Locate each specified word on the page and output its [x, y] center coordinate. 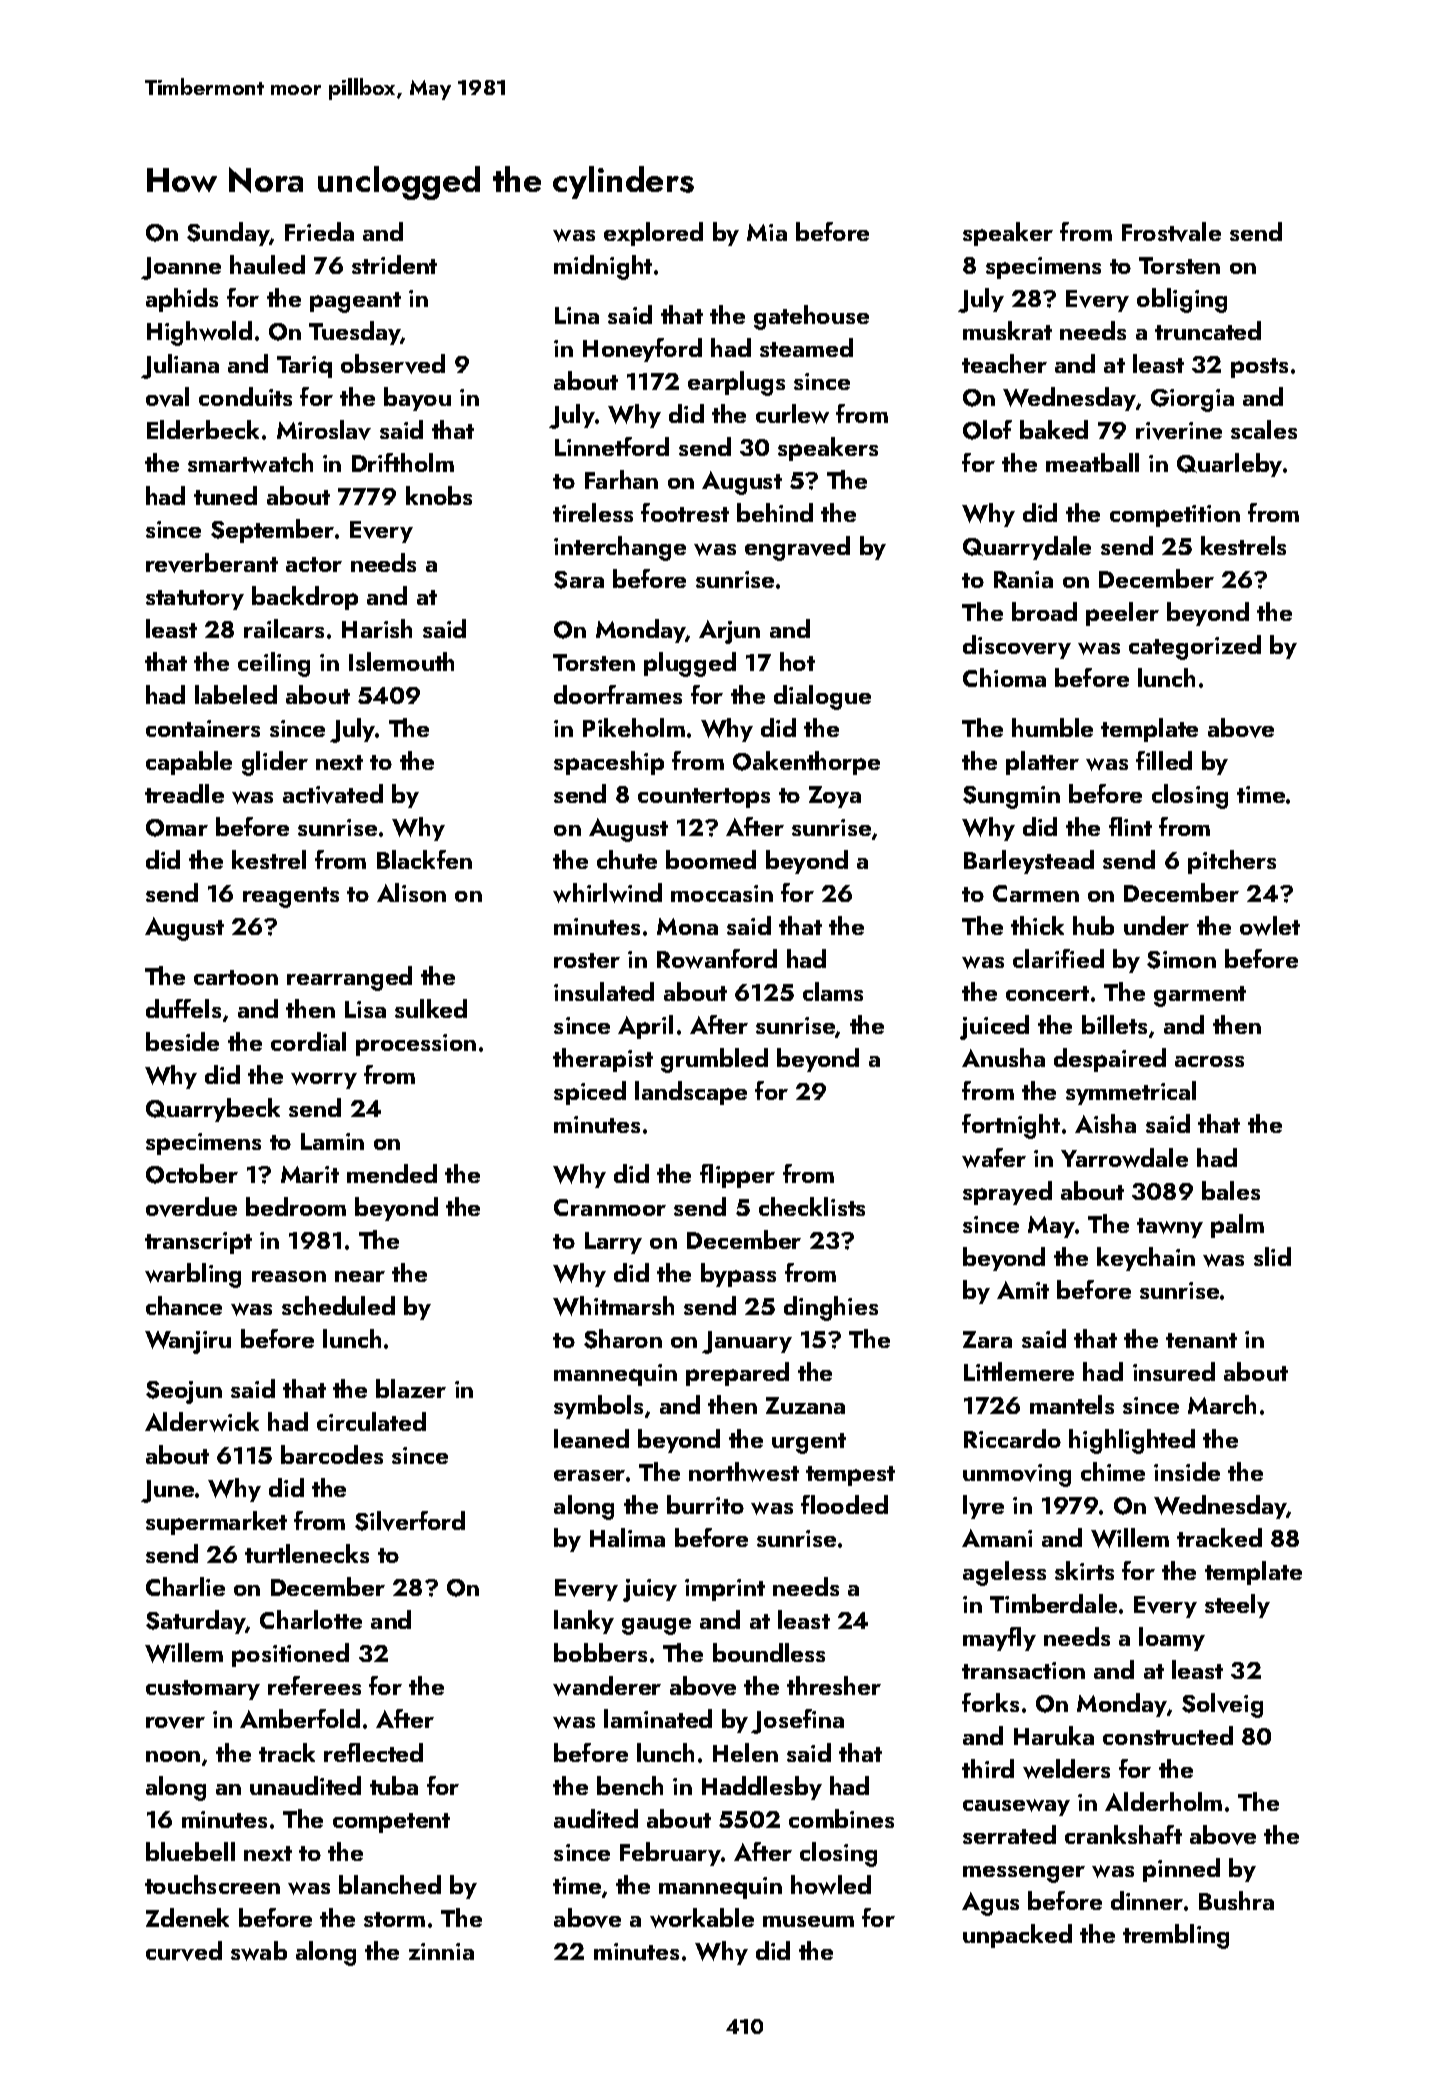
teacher [1004, 363]
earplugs [736, 383]
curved [184, 1951]
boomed [711, 859]
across [1209, 1061]
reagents [291, 897]
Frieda [319, 231]
